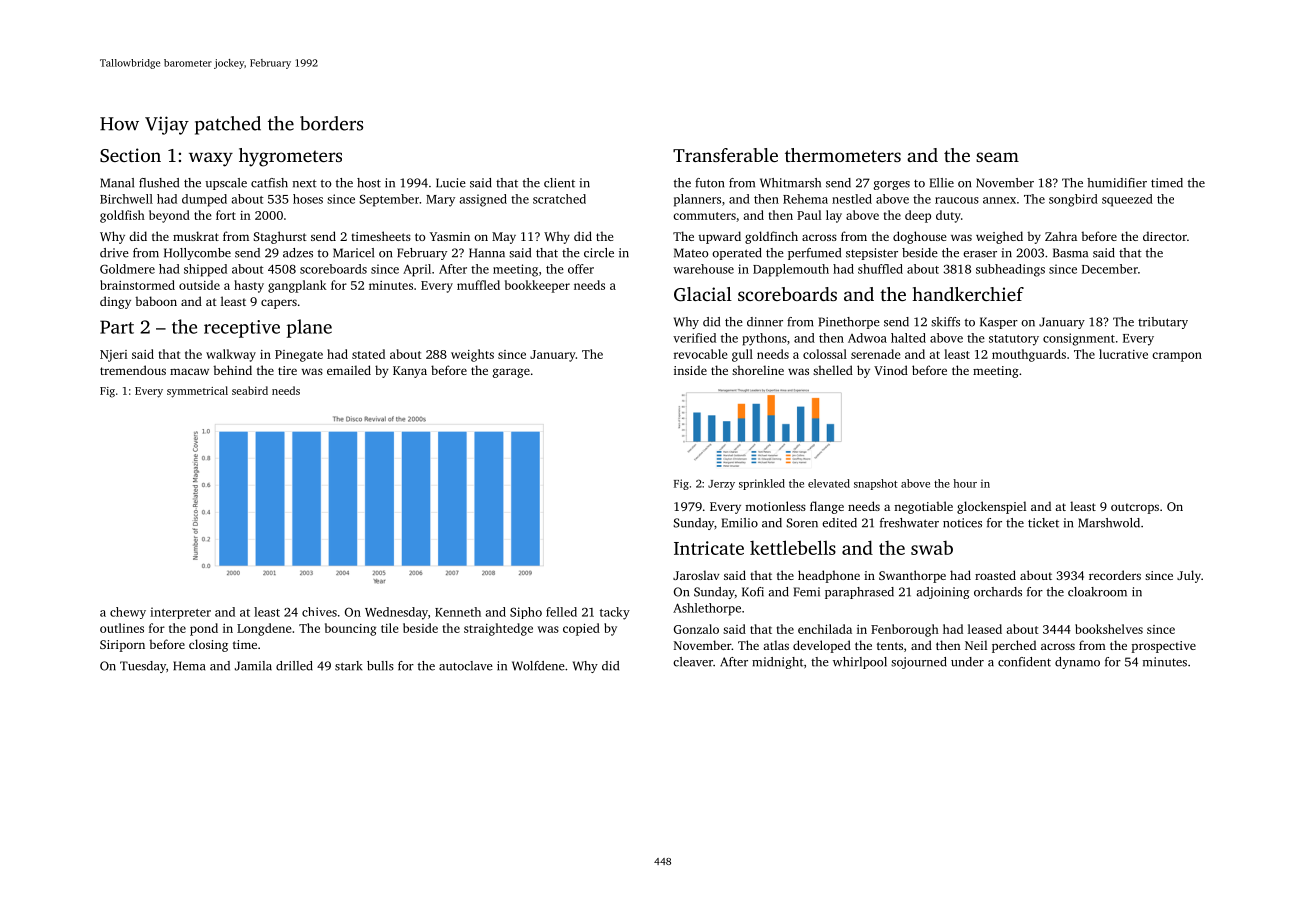 This document has height=924, width=1308. I want to click on chives, so click(319, 612).
